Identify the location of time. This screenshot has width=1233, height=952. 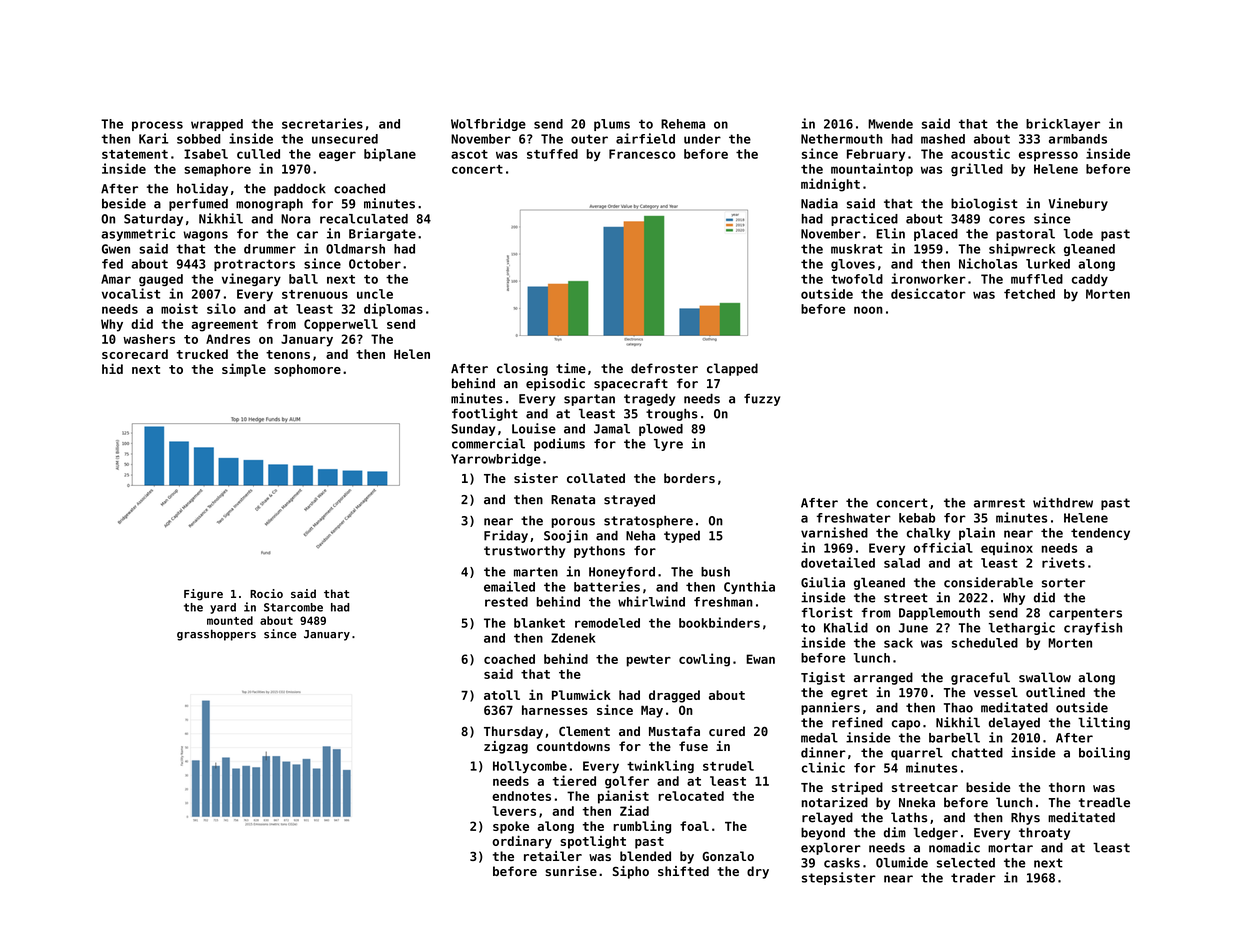
(571, 368).
